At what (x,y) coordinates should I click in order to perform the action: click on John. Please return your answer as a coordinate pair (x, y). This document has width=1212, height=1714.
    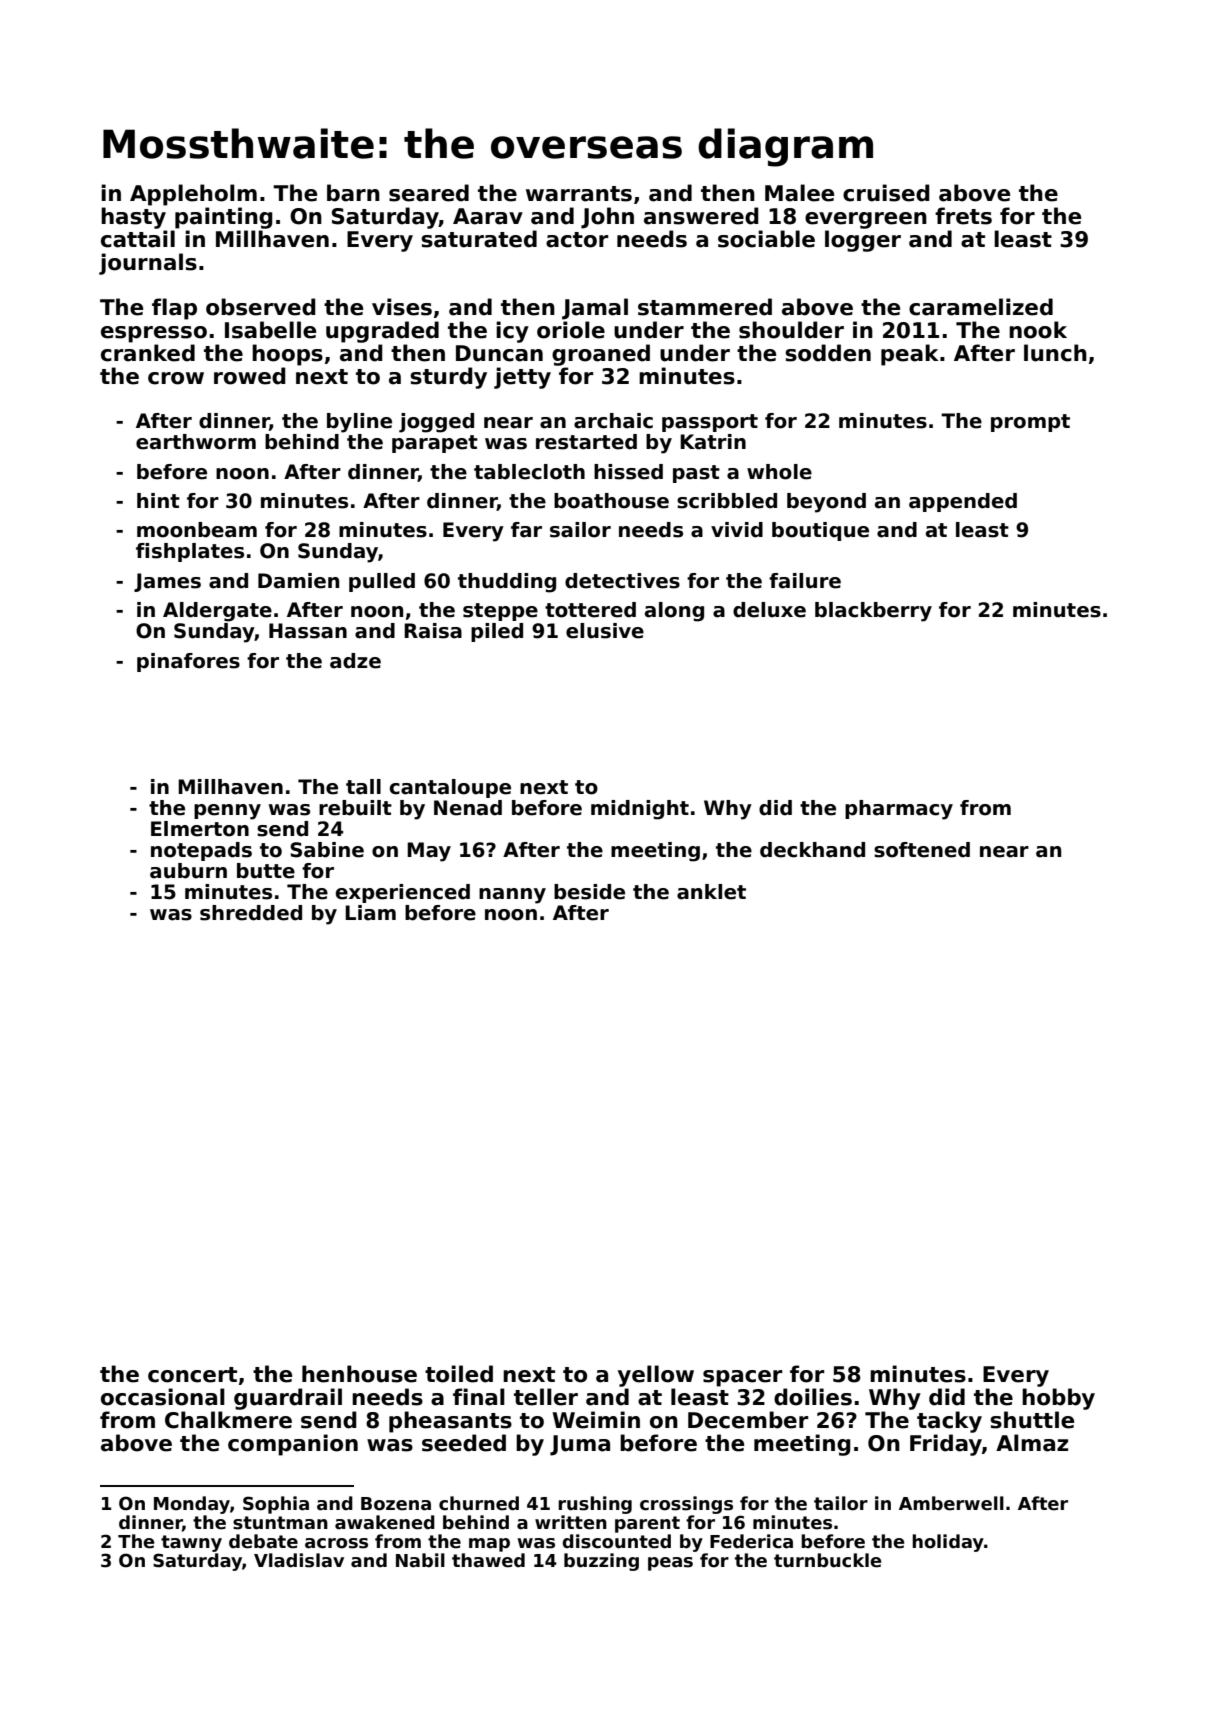
    Looking at the image, I should click on (607, 218).
